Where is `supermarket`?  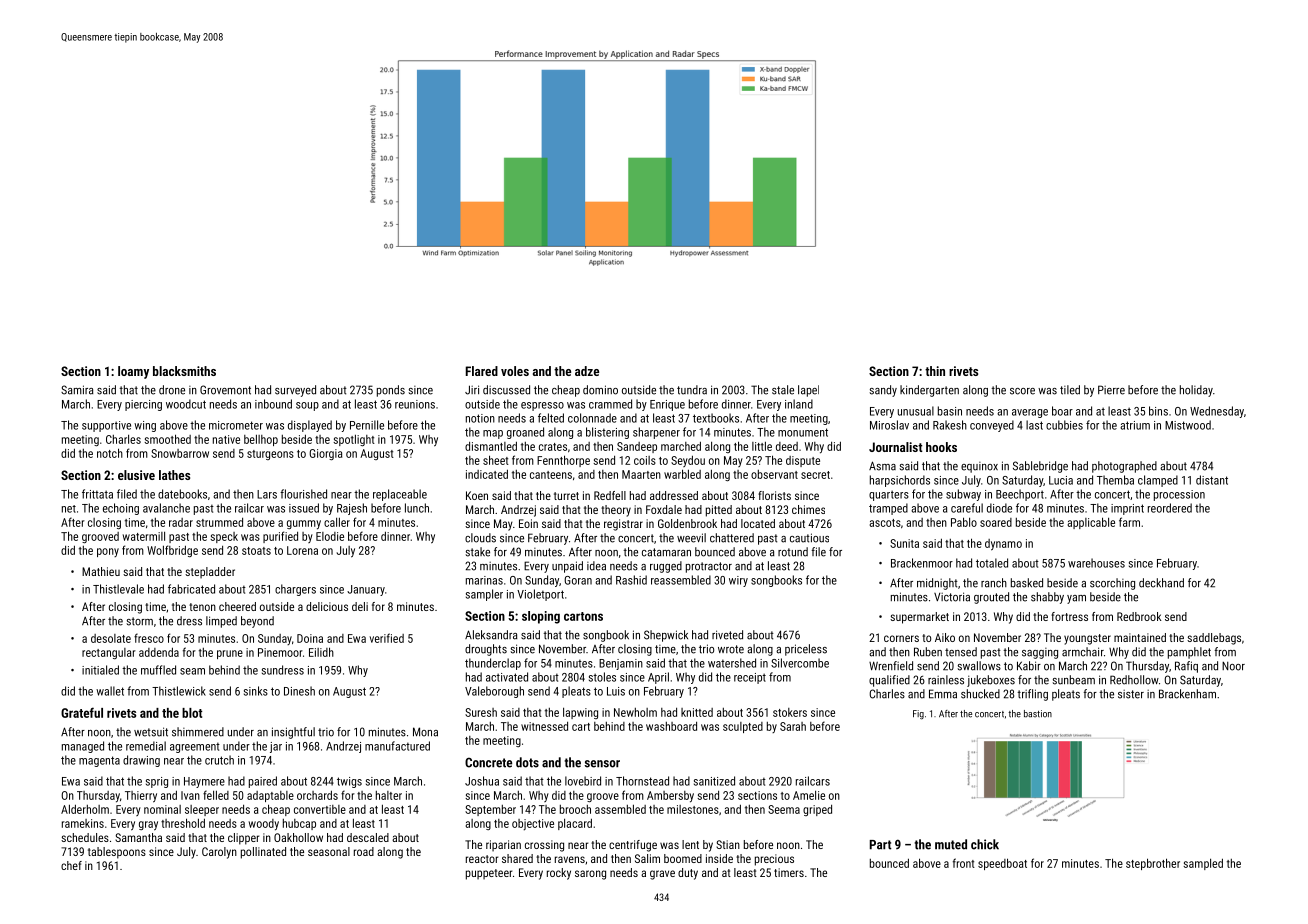 supermarket is located at coordinates (919, 618).
